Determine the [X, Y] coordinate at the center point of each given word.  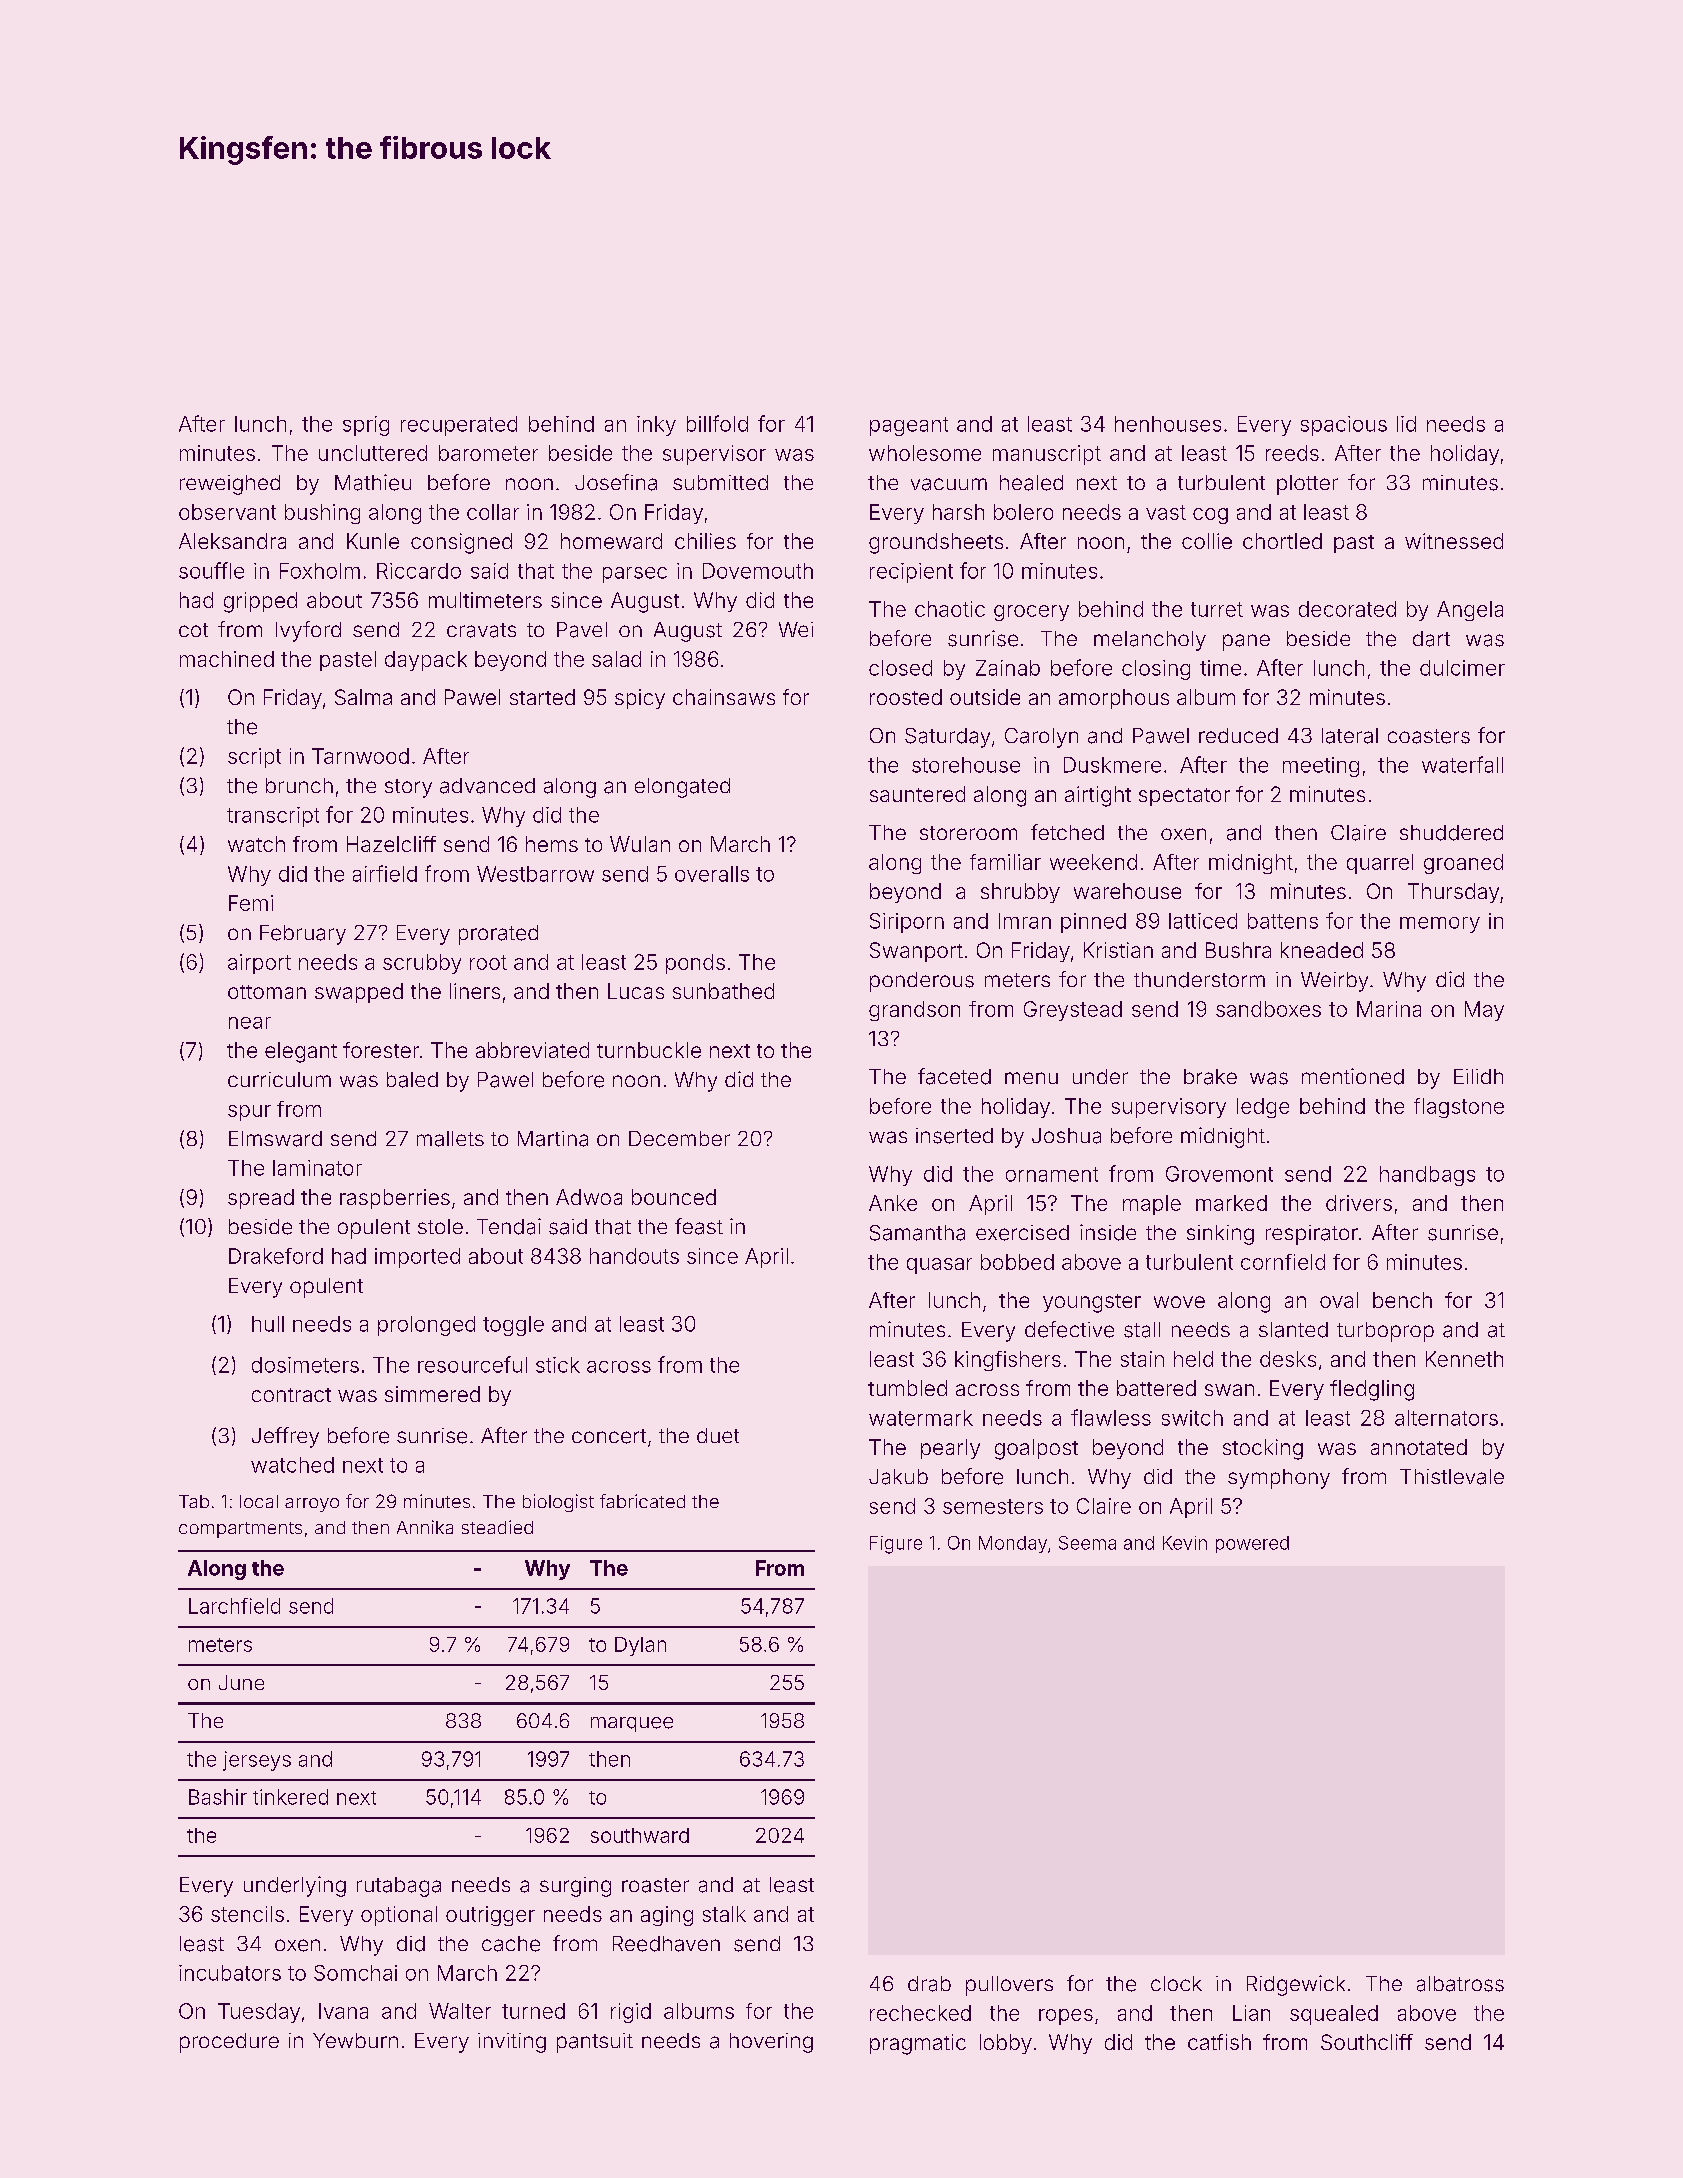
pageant [909, 426]
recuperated [459, 426]
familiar [1005, 862]
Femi [251, 903]
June [241, 1682]
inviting [512, 2043]
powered [1252, 1544]
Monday [1013, 1544]
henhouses [1168, 424]
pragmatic [918, 2044]
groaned [1463, 864]
